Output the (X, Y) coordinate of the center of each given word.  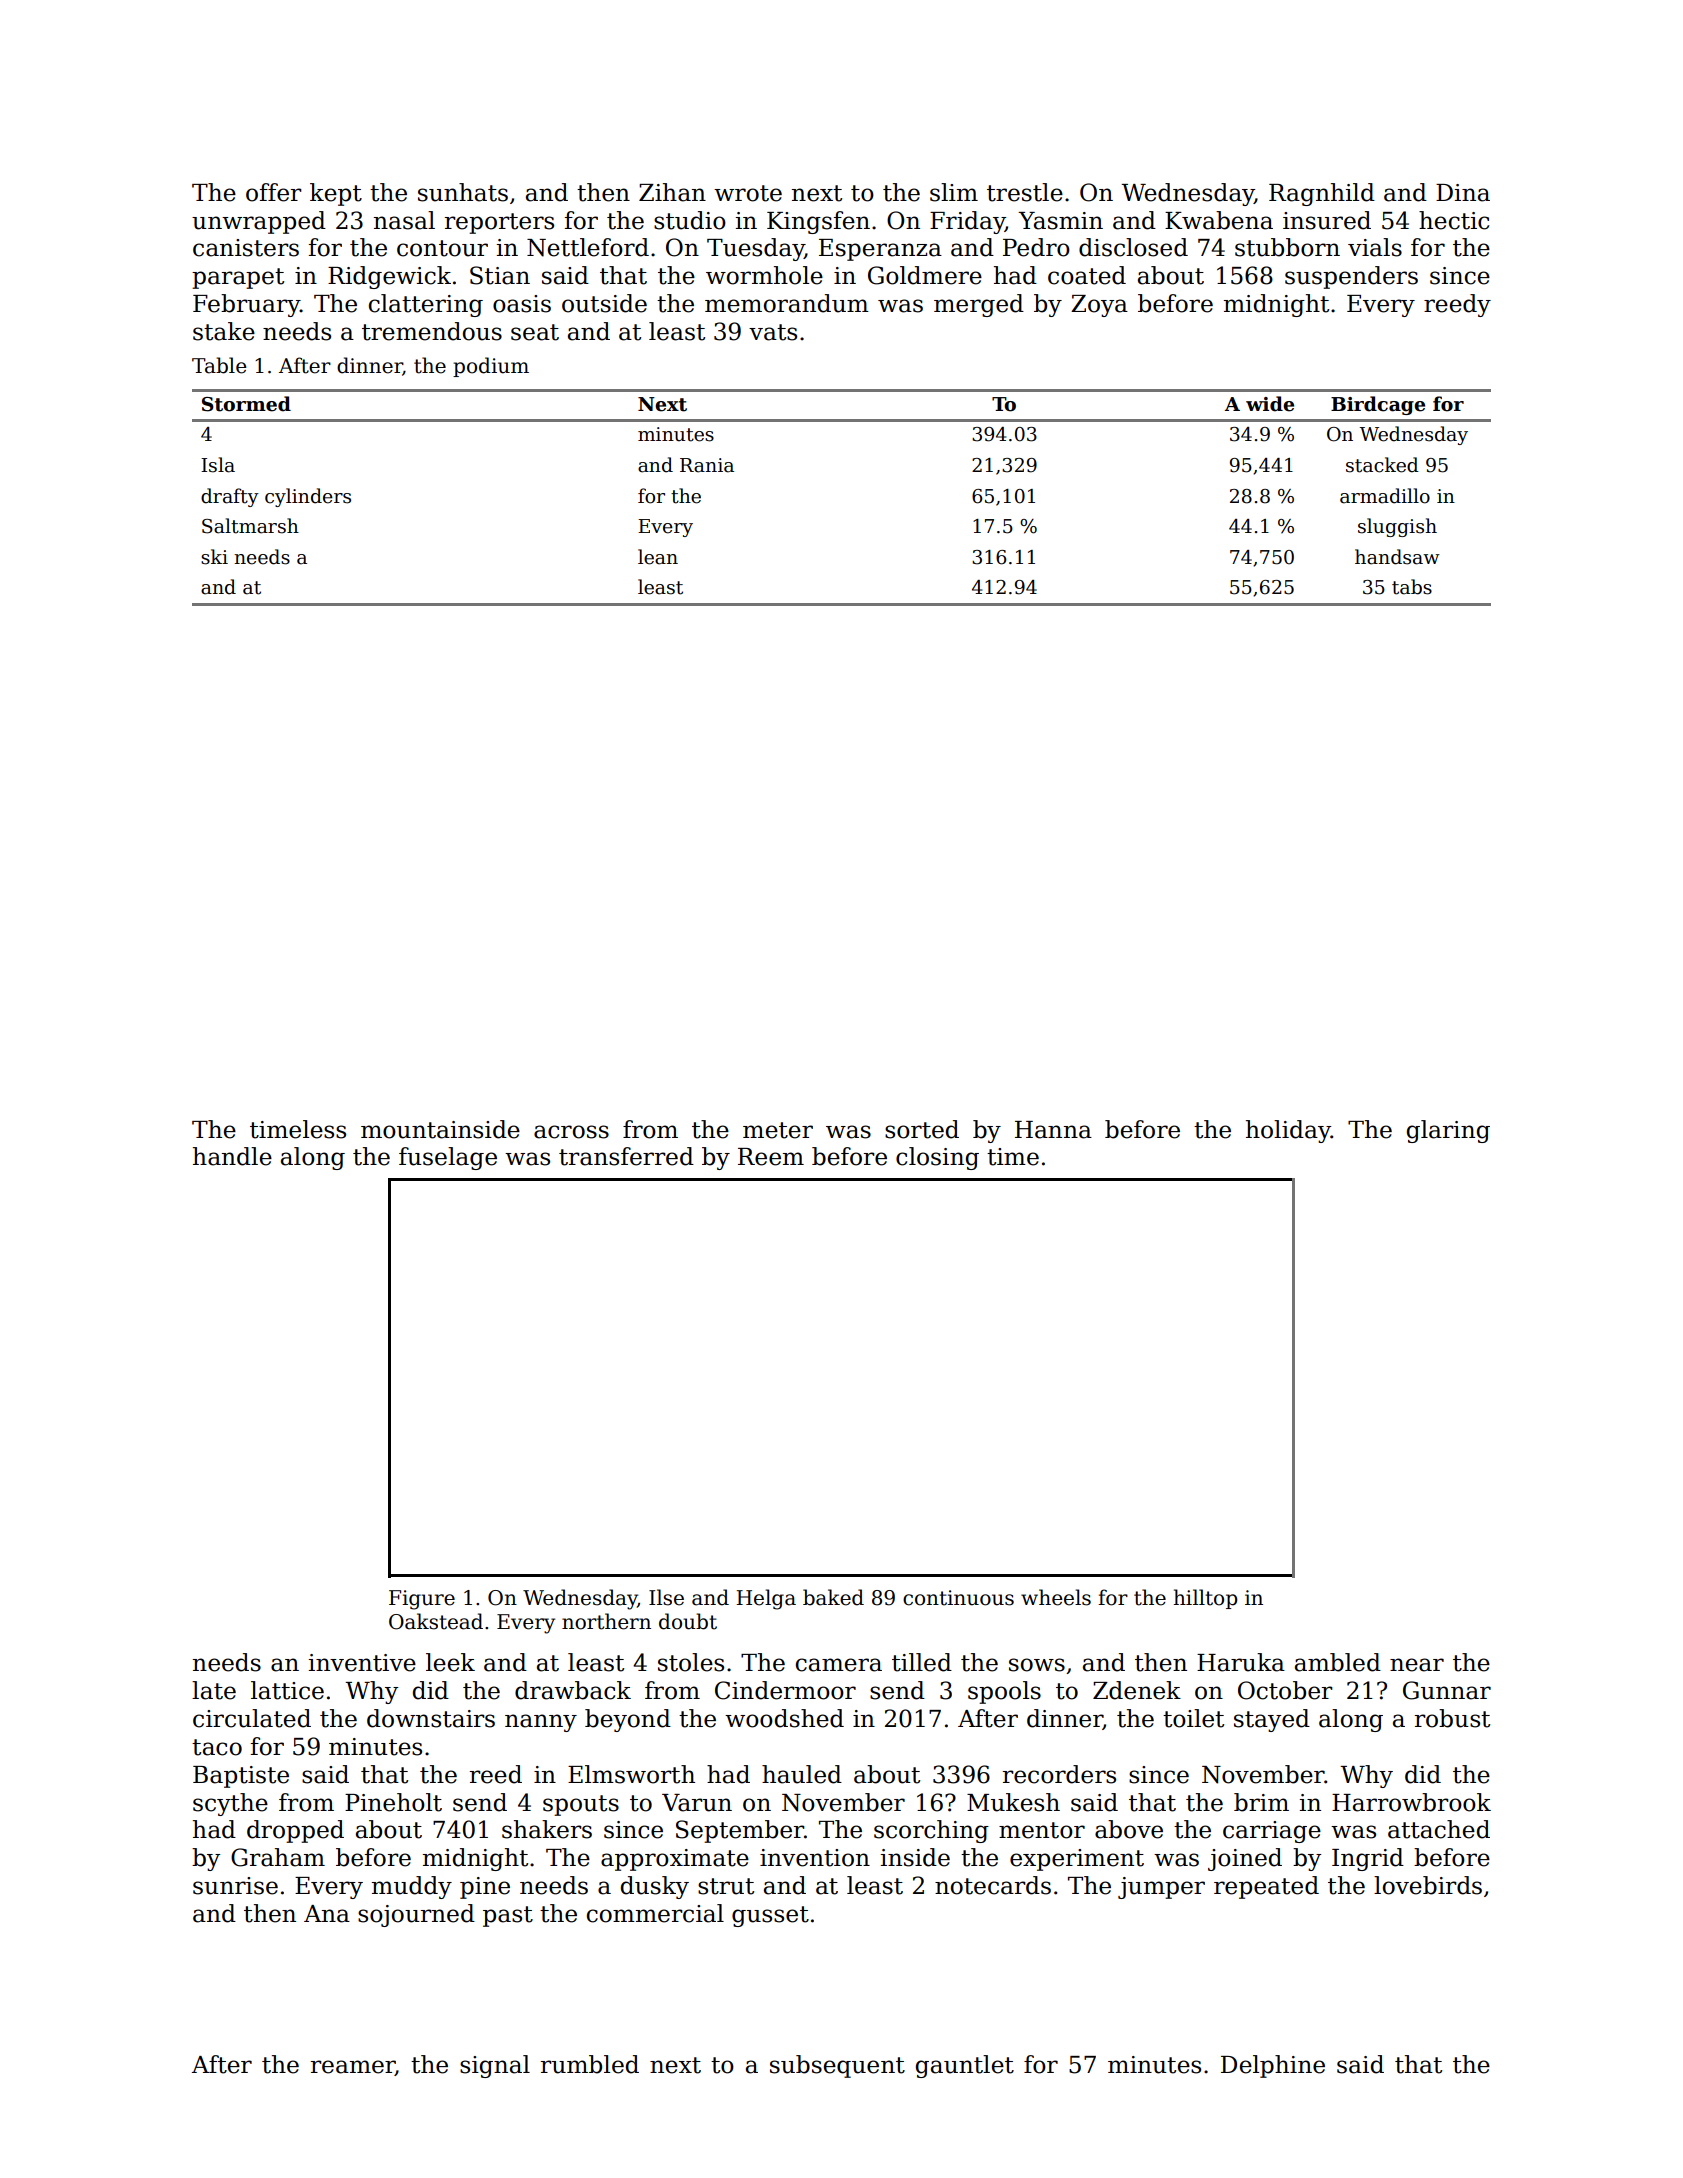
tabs (1412, 587)
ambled (1338, 1662)
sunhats (463, 192)
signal (495, 2066)
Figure (422, 1600)
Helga (766, 1599)
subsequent (837, 2066)
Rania (707, 465)
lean (658, 557)
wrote (748, 193)
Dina (1463, 193)
